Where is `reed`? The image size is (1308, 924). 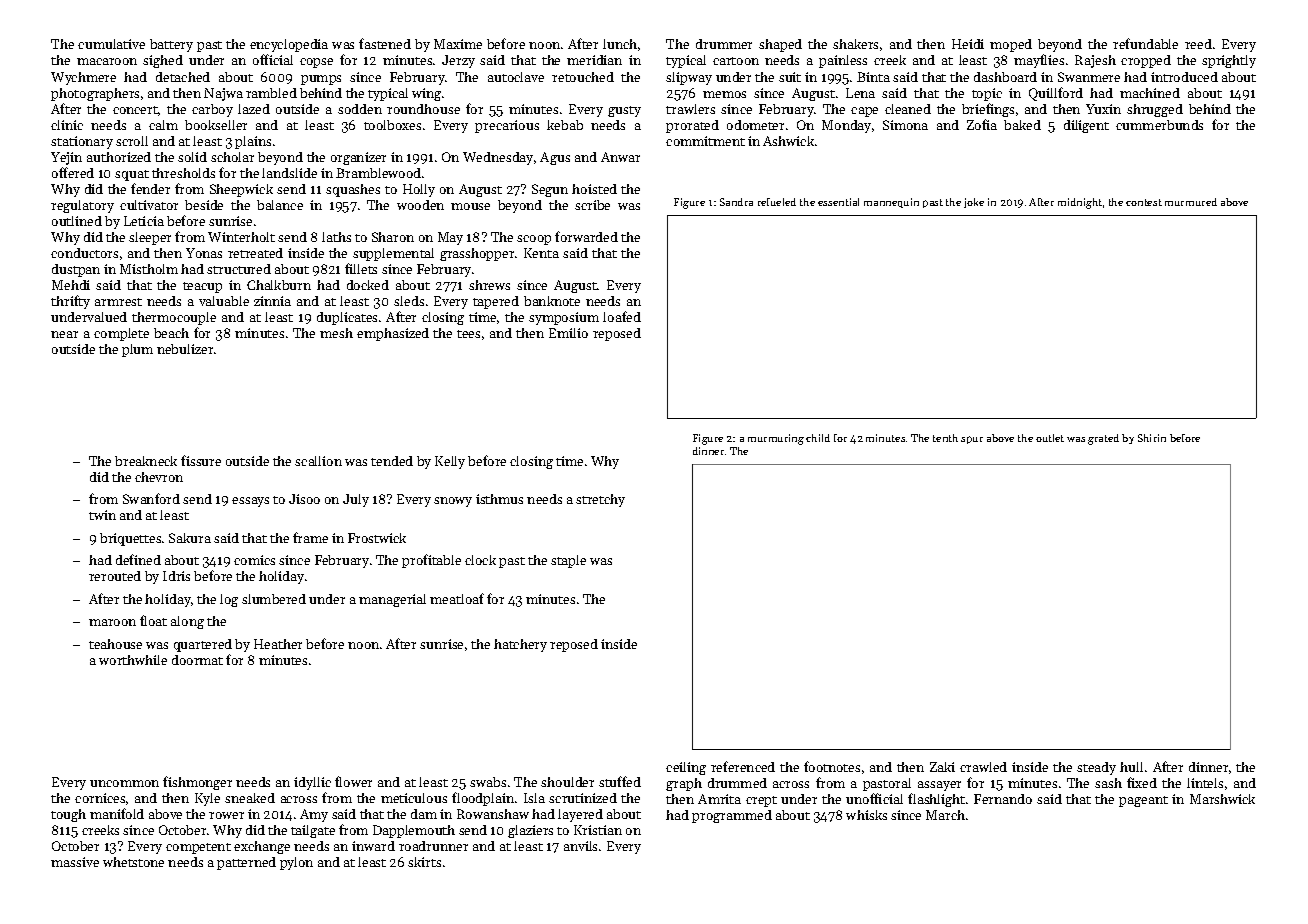
reed is located at coordinates (1198, 44).
